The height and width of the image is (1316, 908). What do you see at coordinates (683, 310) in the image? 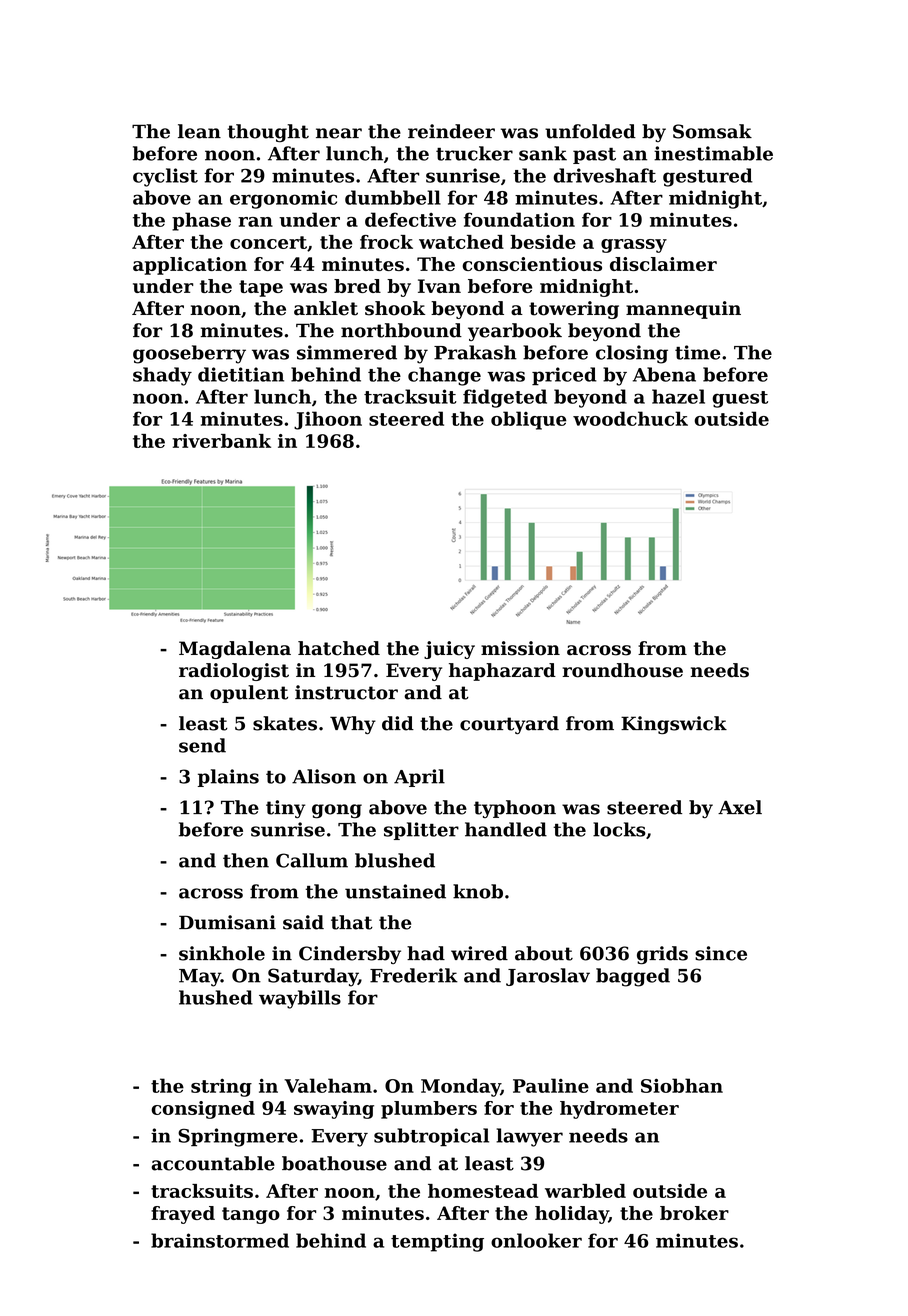
I see `mannequin` at bounding box center [683, 310].
